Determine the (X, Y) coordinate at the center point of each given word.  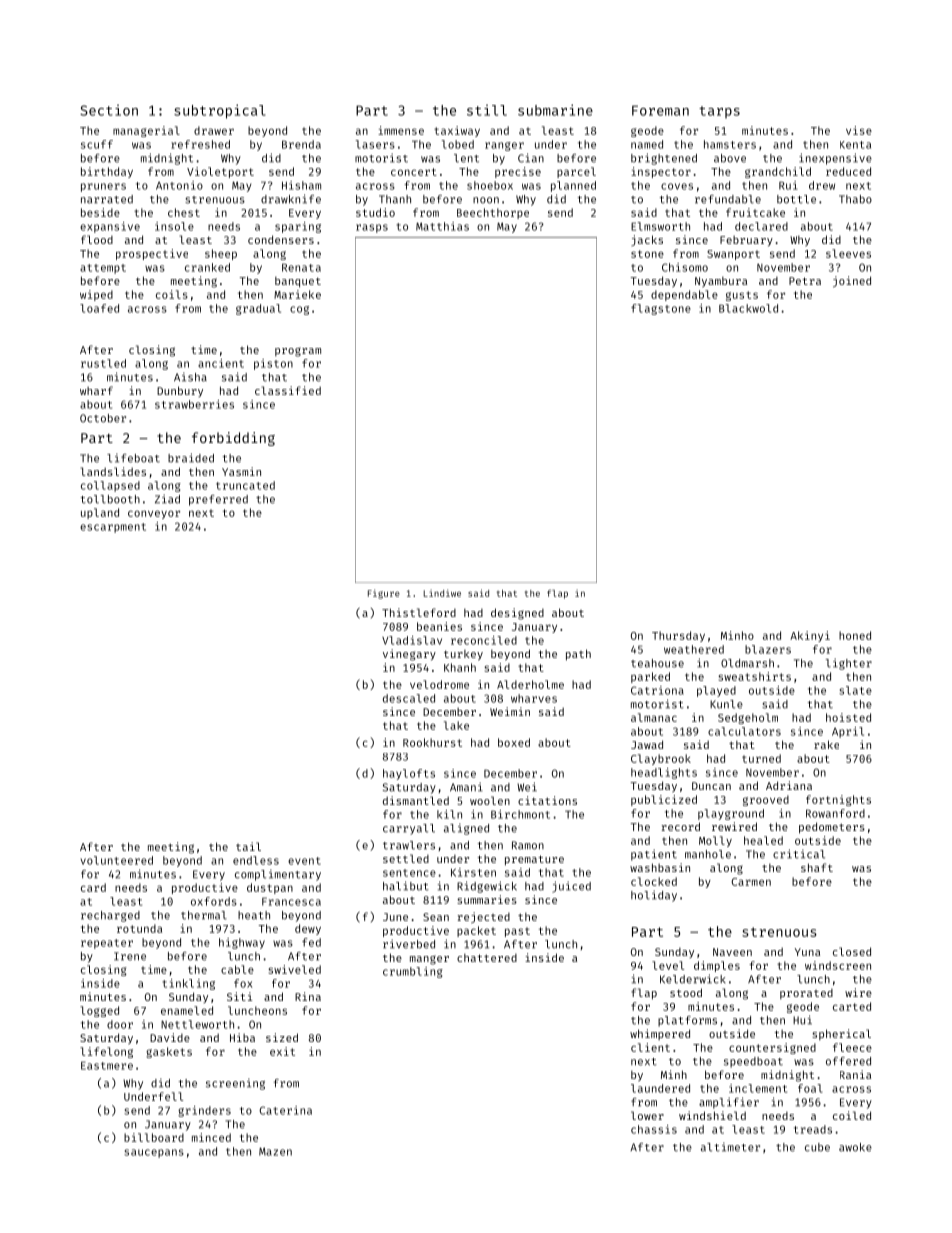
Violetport (220, 172)
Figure (384, 594)
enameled (187, 1010)
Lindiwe (442, 593)
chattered (487, 958)
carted (852, 1006)
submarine (555, 110)
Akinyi (810, 636)
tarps (719, 112)
